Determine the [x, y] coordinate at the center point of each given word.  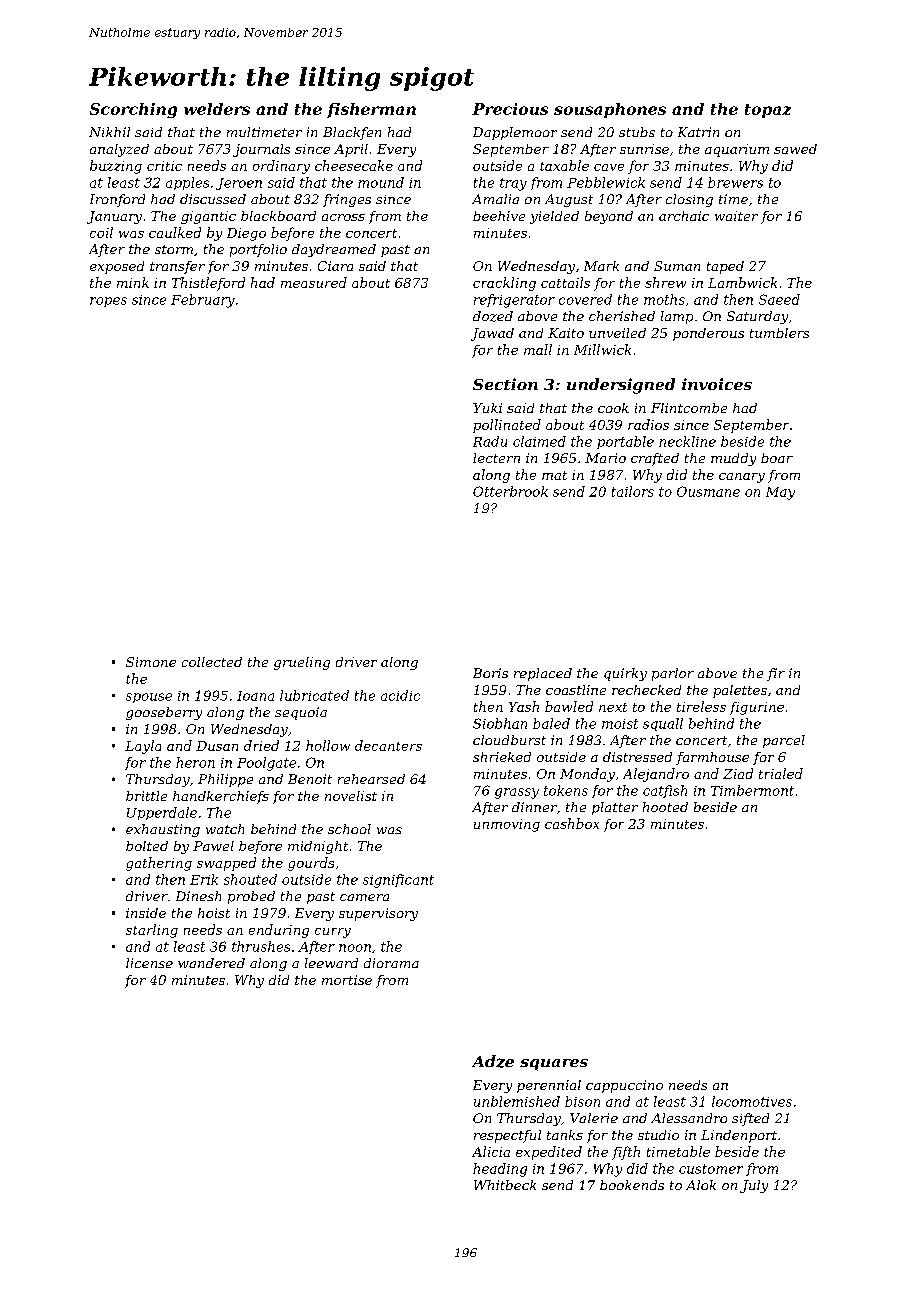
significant [398, 881]
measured [314, 282]
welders [217, 109]
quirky [625, 674]
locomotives [752, 1101]
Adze [493, 1061]
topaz [768, 111]
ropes [108, 302]
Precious [510, 109]
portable [625, 442]
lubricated [314, 695]
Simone [151, 662]
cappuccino [624, 1086]
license [149, 963]
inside [146, 913]
